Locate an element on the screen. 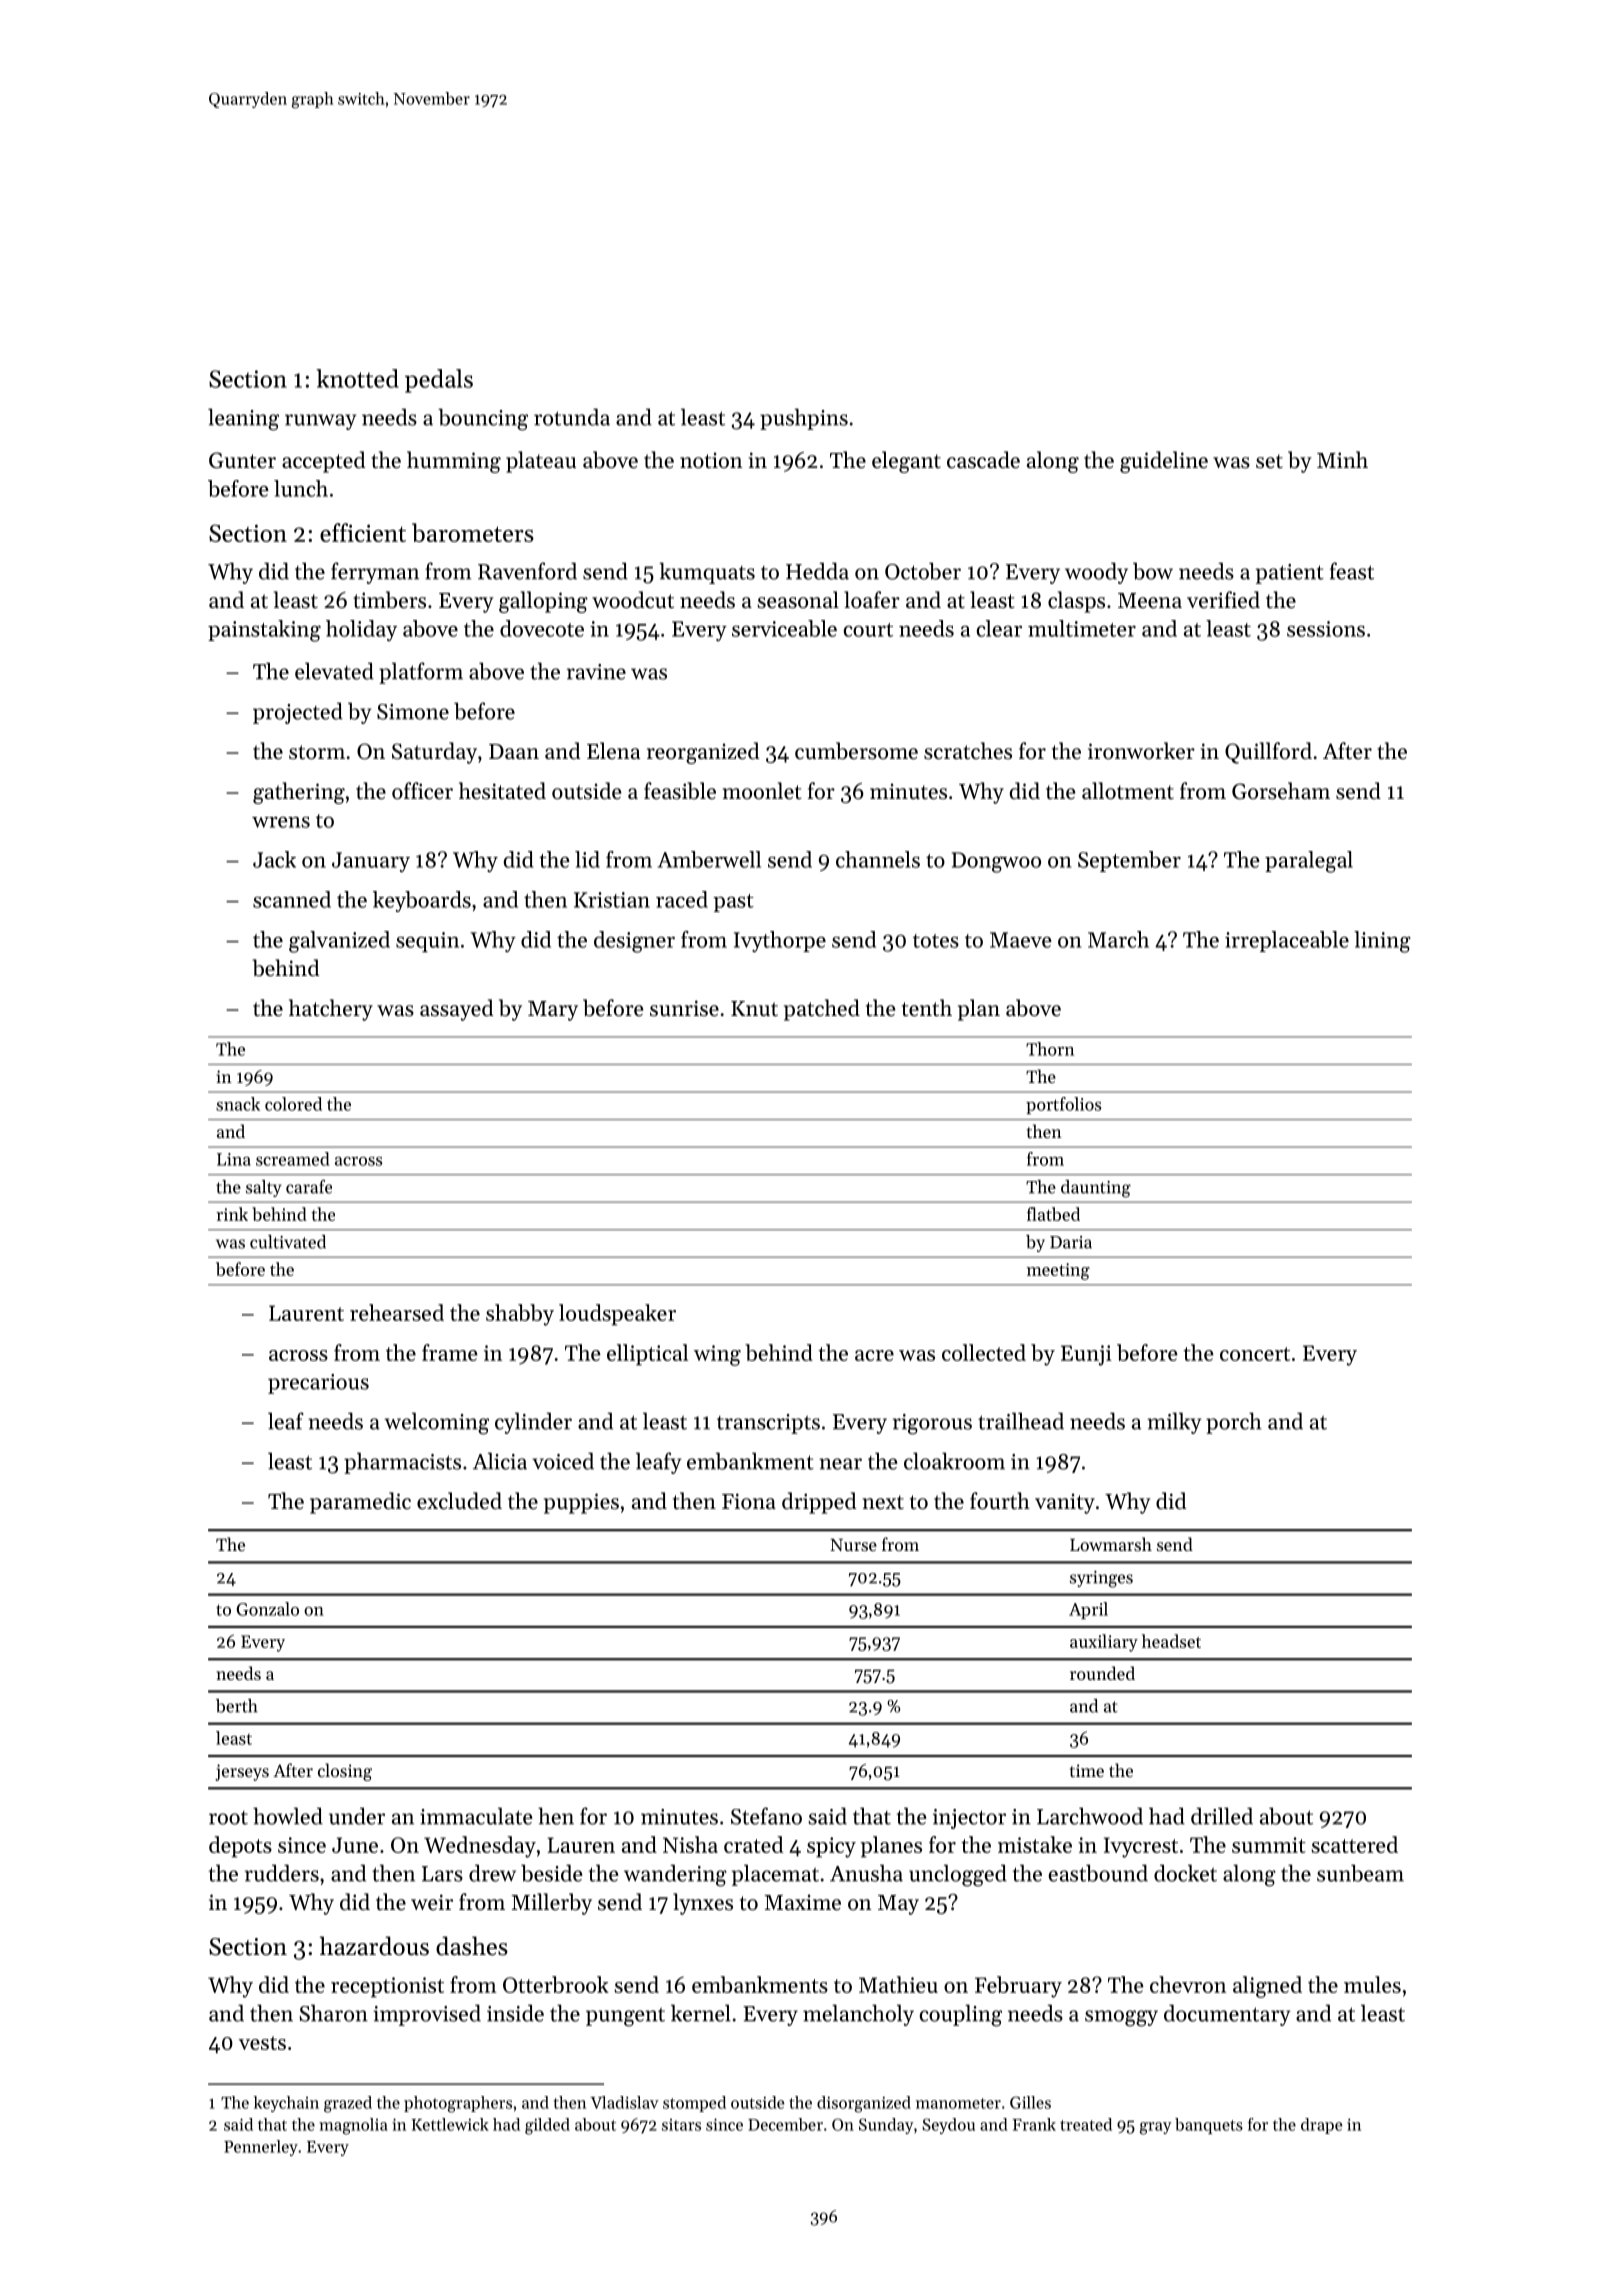 The width and height of the screenshot is (1620, 2292). Pennerley is located at coordinates (261, 2148).
